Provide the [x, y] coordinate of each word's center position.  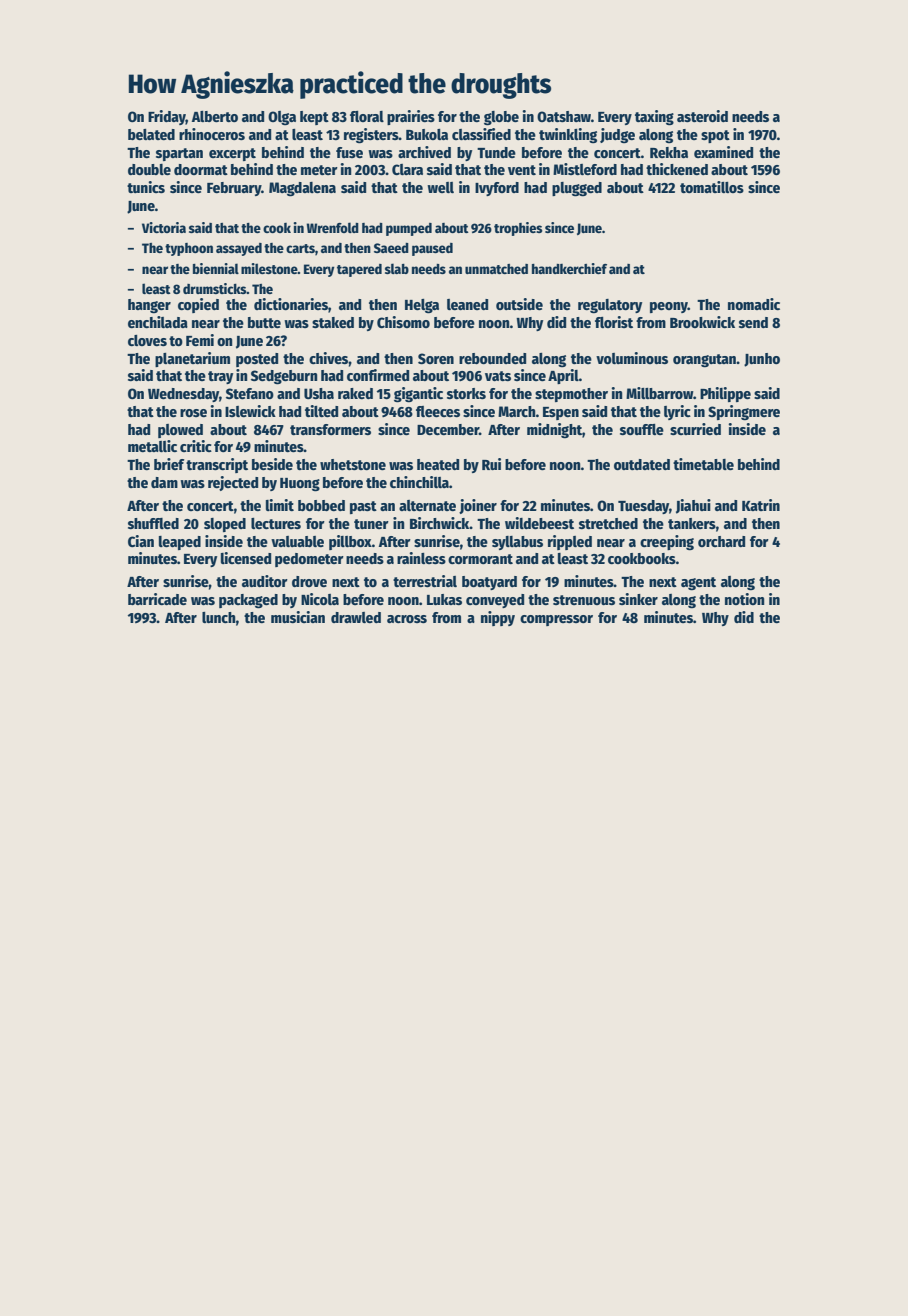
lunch [219, 617]
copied [198, 305]
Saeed [391, 248]
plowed [180, 431]
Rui [491, 464]
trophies [518, 229]
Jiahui [693, 506]
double [149, 169]
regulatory [610, 306]
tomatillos [712, 187]
